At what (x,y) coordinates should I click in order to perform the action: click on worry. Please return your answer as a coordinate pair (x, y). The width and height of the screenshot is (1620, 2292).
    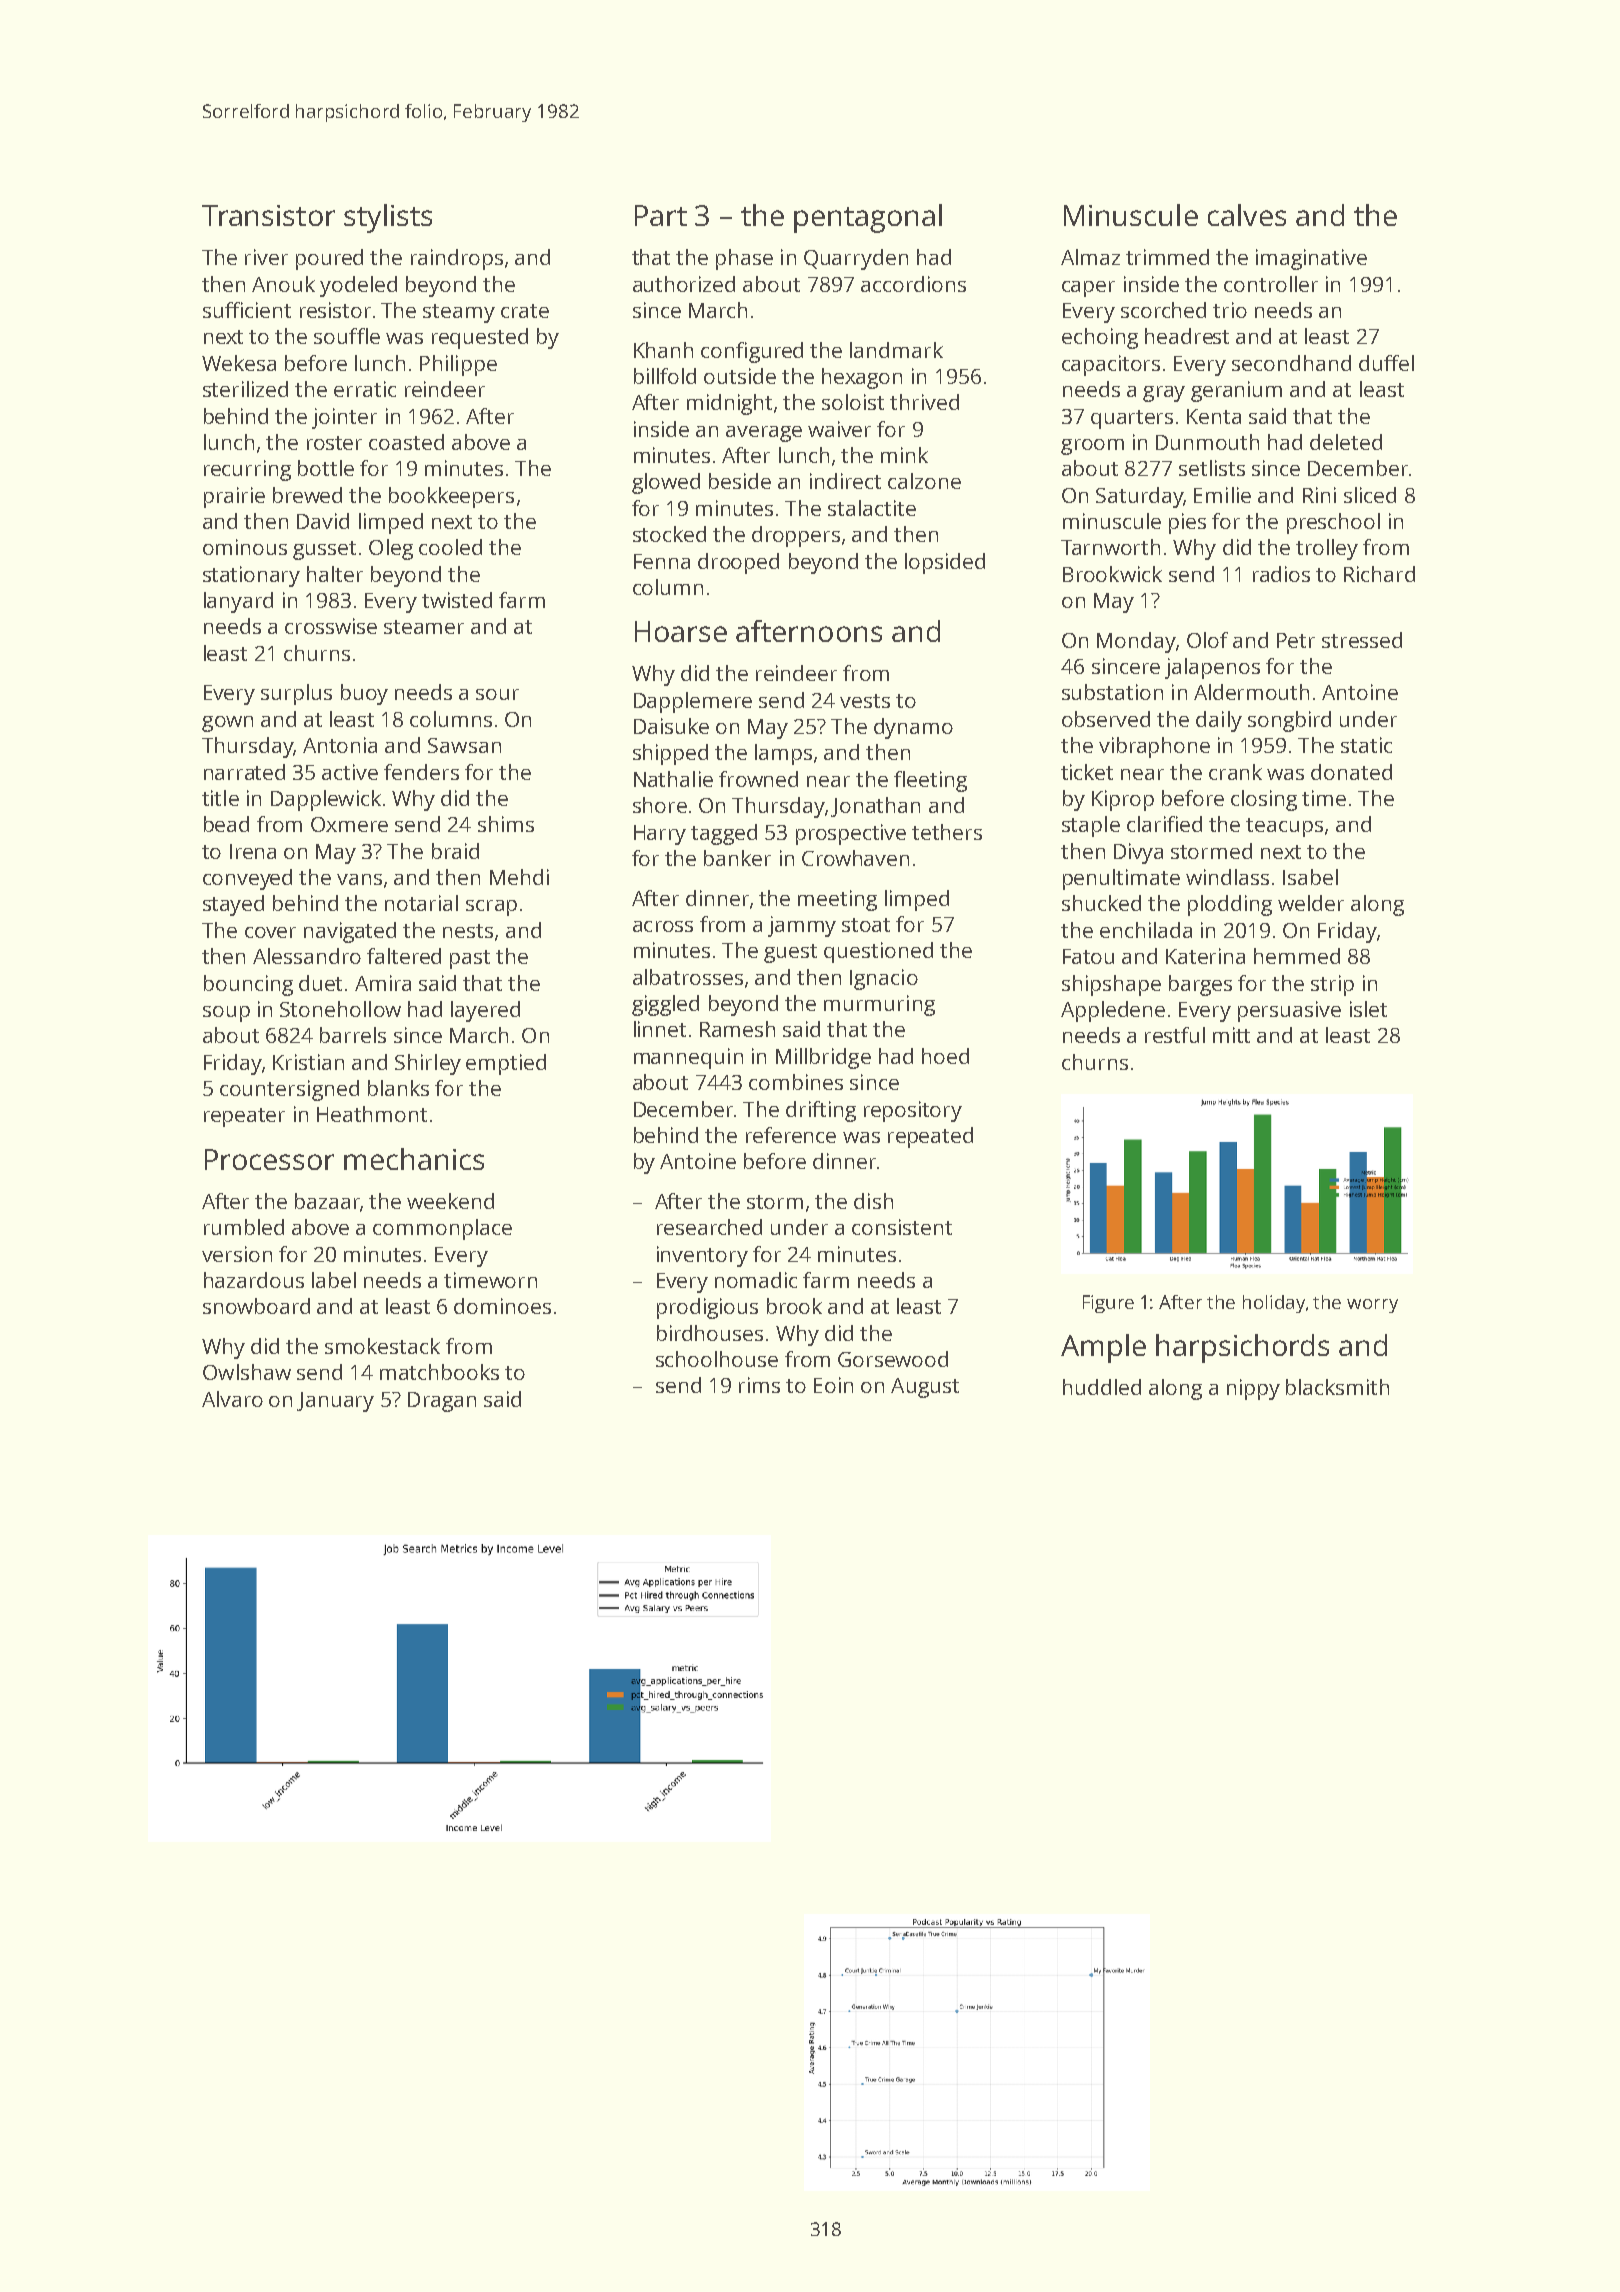
    Looking at the image, I should click on (1372, 1306).
